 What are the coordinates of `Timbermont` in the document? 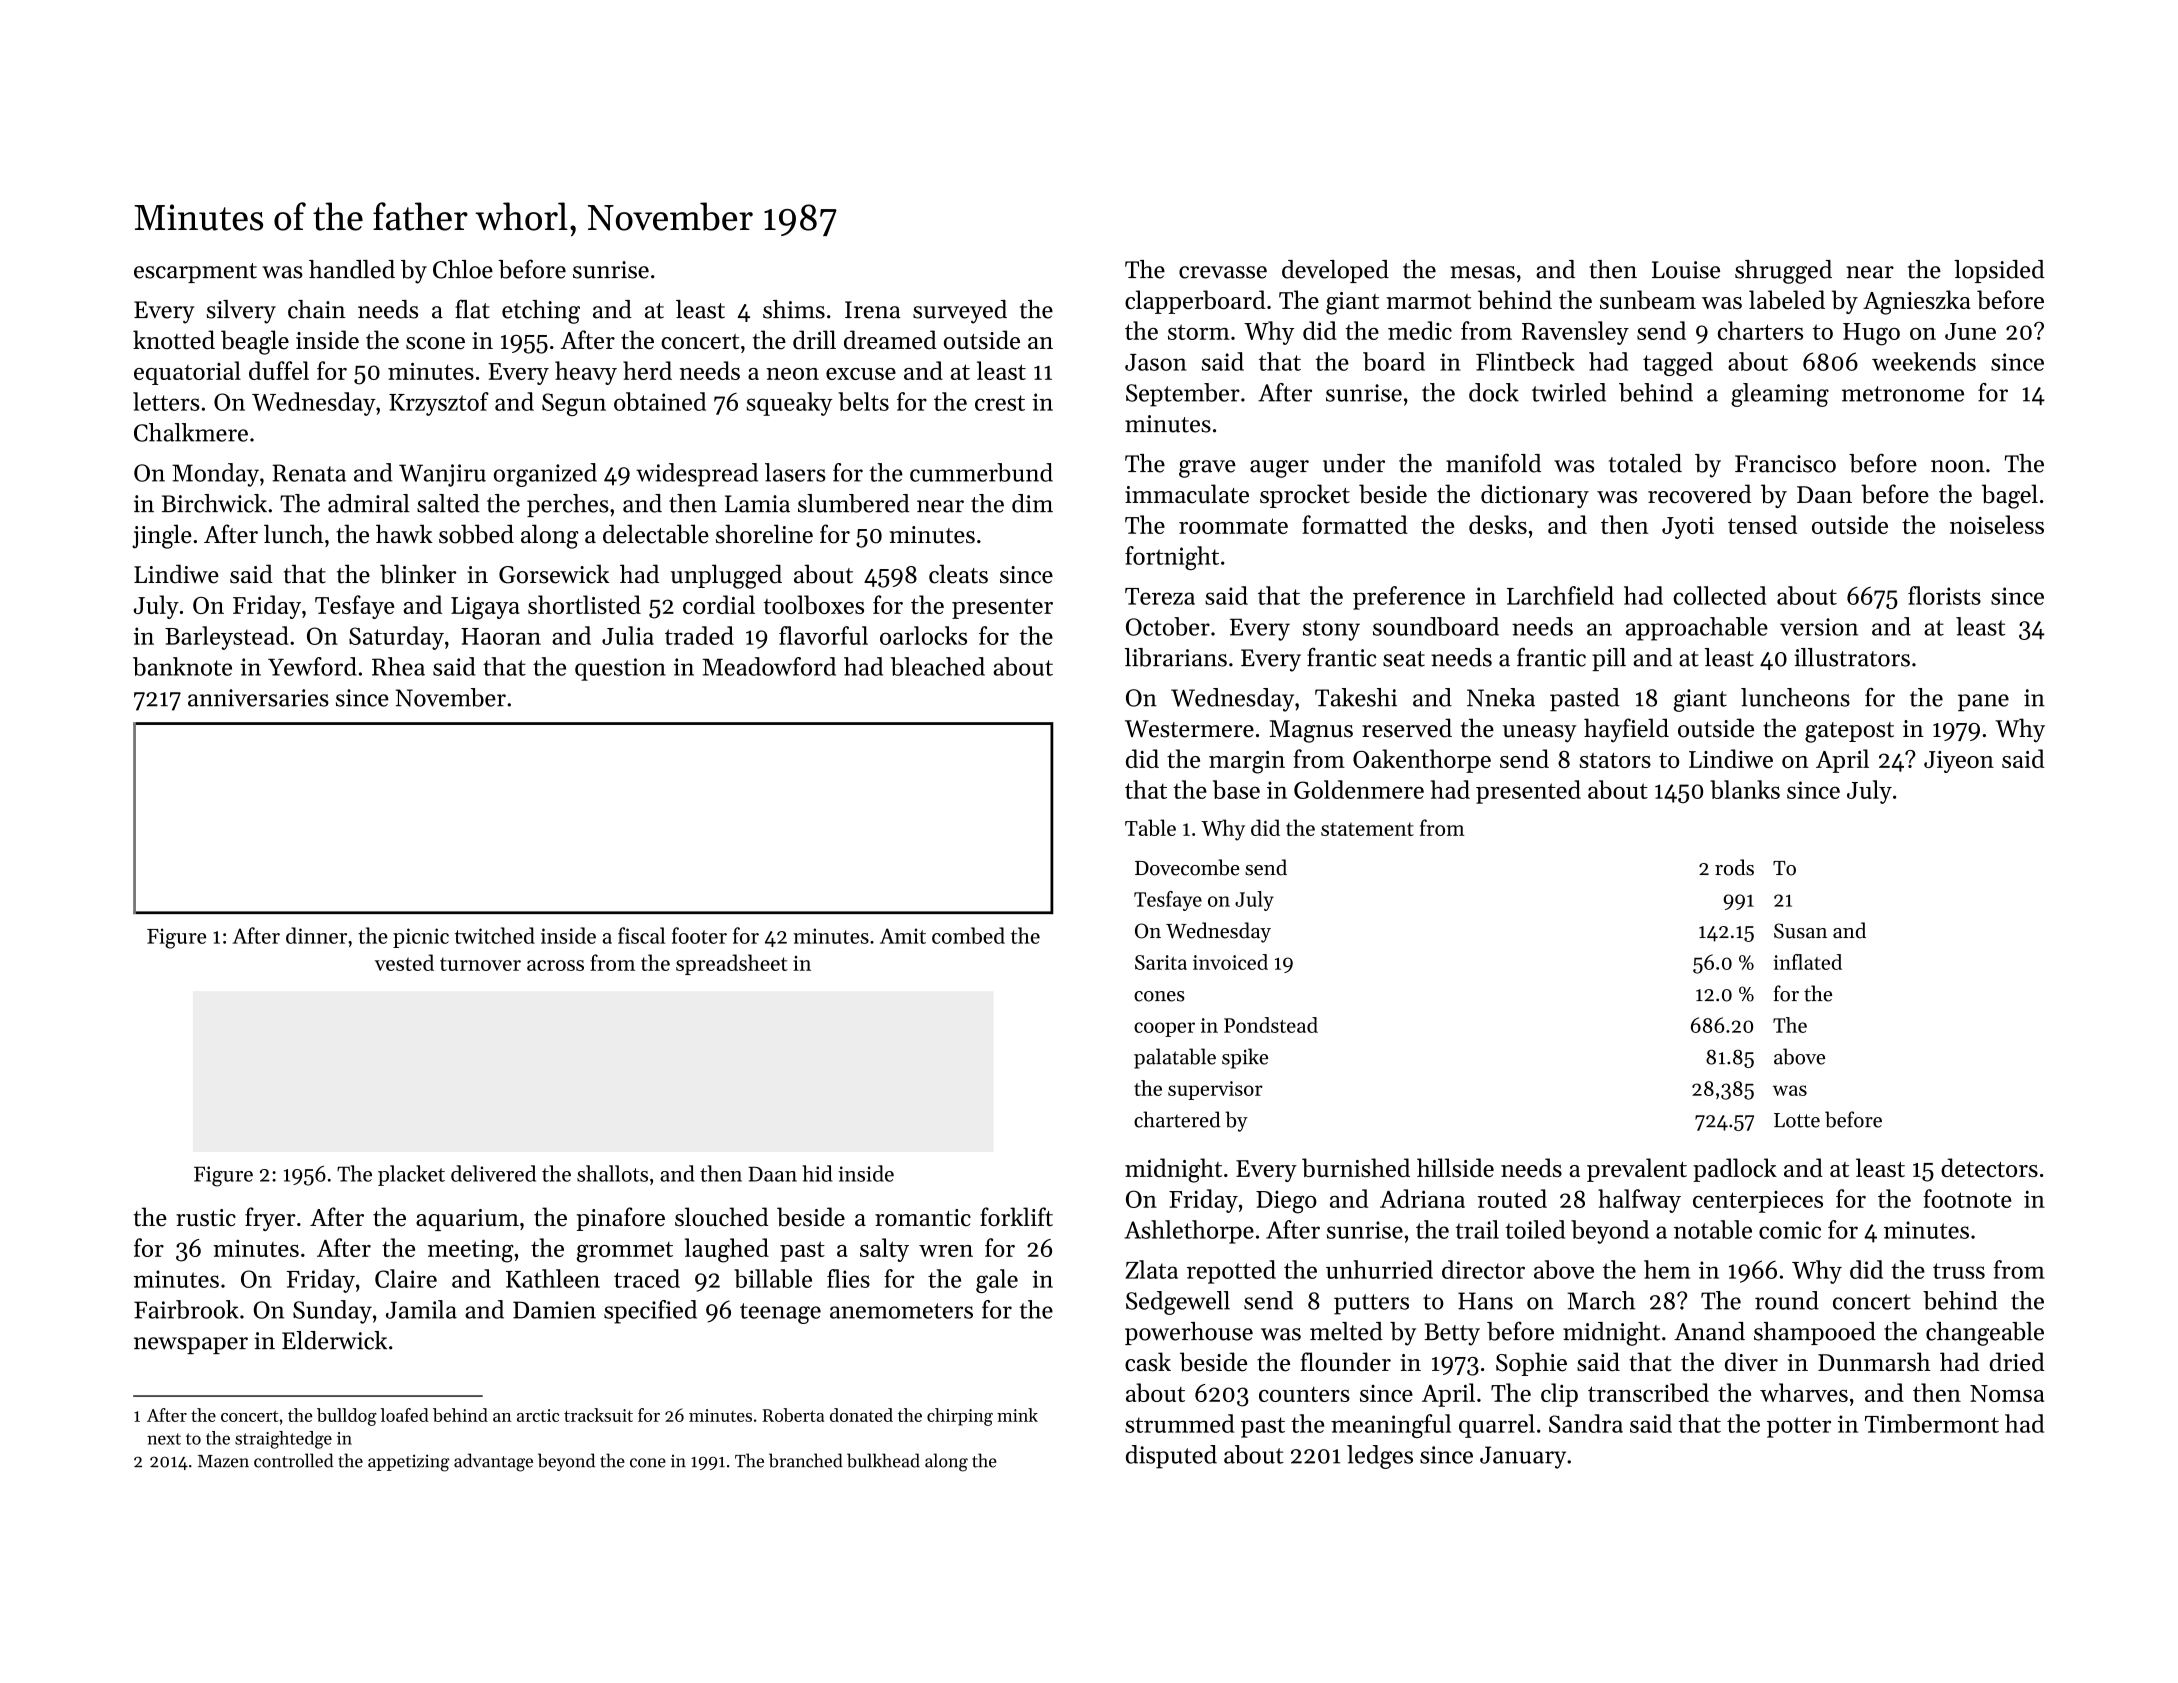 It's located at (1932, 1423).
